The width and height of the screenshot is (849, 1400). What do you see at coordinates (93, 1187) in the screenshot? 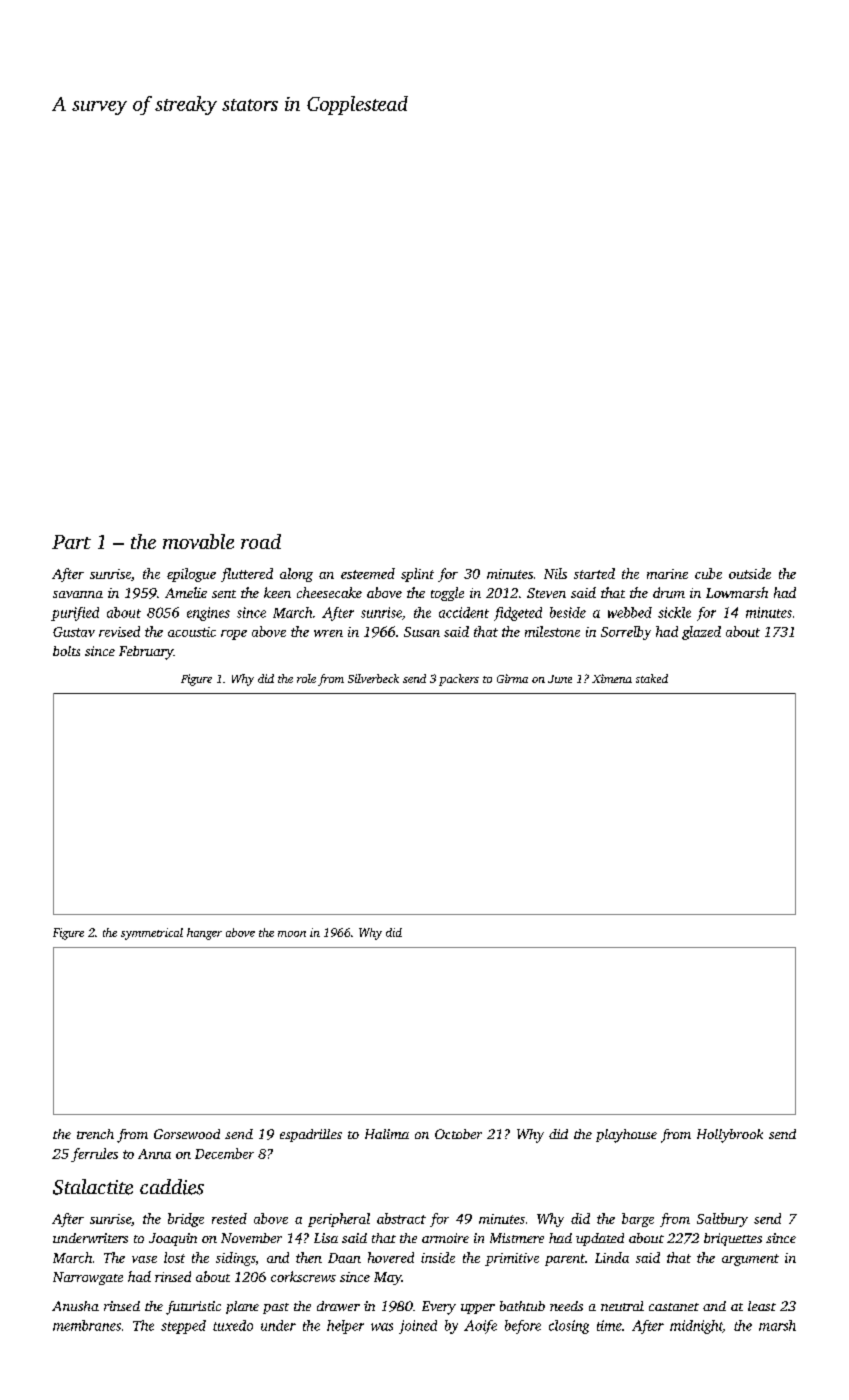
I see `Stalactite` at bounding box center [93, 1187].
